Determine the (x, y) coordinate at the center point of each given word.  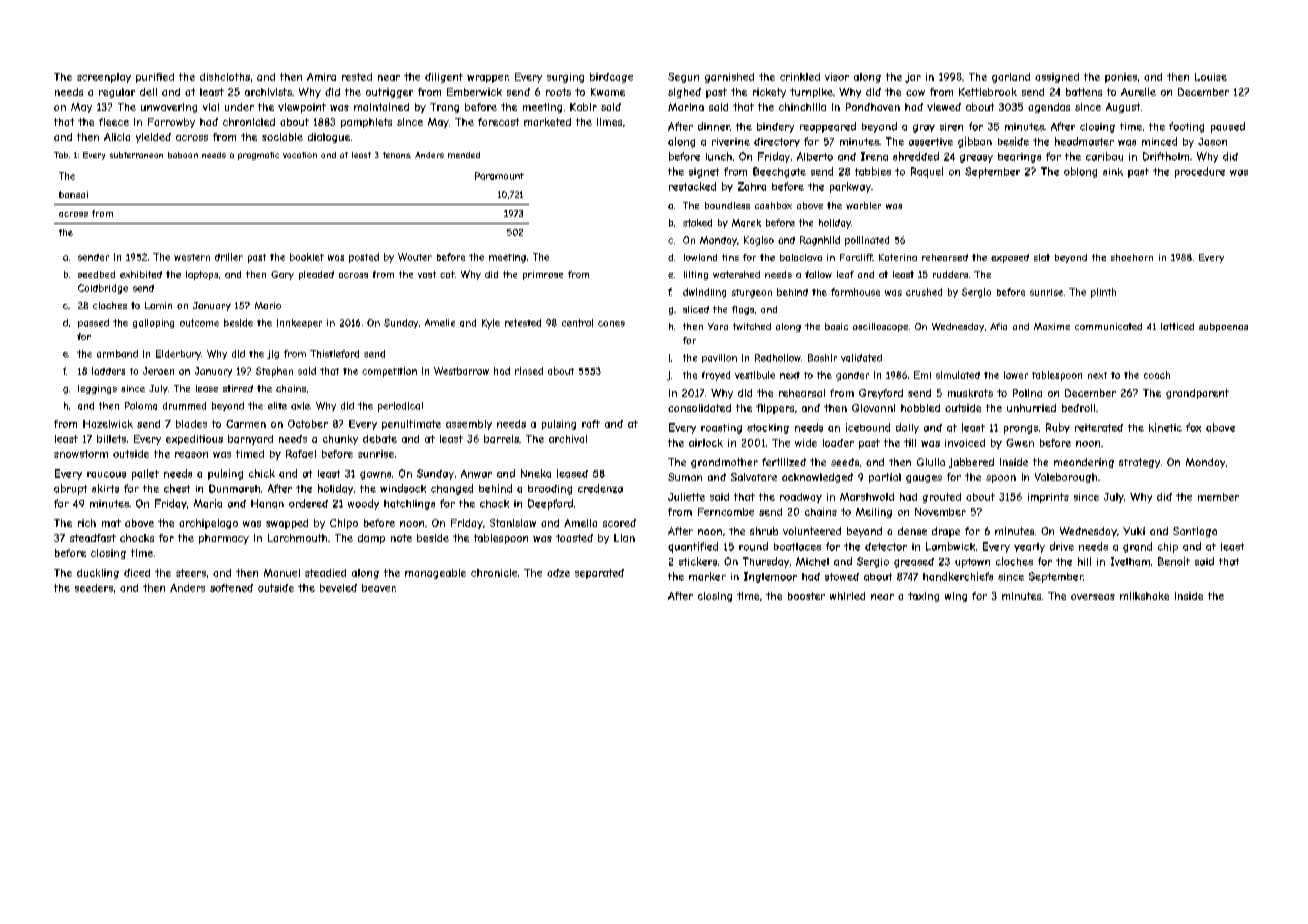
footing (1186, 127)
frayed (716, 376)
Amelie (440, 323)
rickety (769, 93)
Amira (321, 77)
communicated (1108, 326)
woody (363, 504)
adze (558, 573)
